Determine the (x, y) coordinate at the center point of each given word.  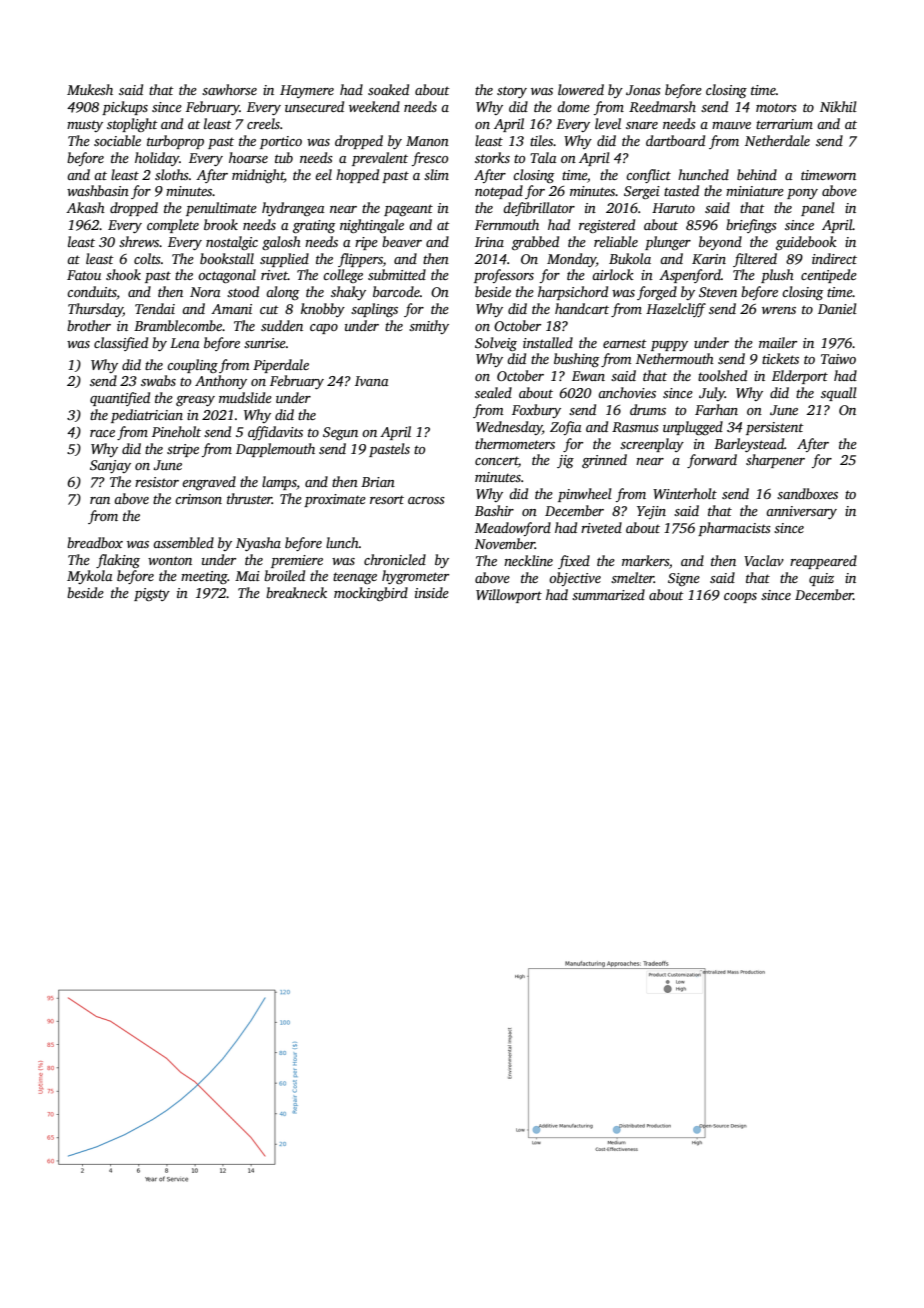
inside (432, 592)
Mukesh (90, 89)
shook (123, 274)
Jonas (643, 90)
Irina (489, 242)
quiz (821, 579)
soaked (388, 89)
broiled (284, 575)
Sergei (642, 192)
